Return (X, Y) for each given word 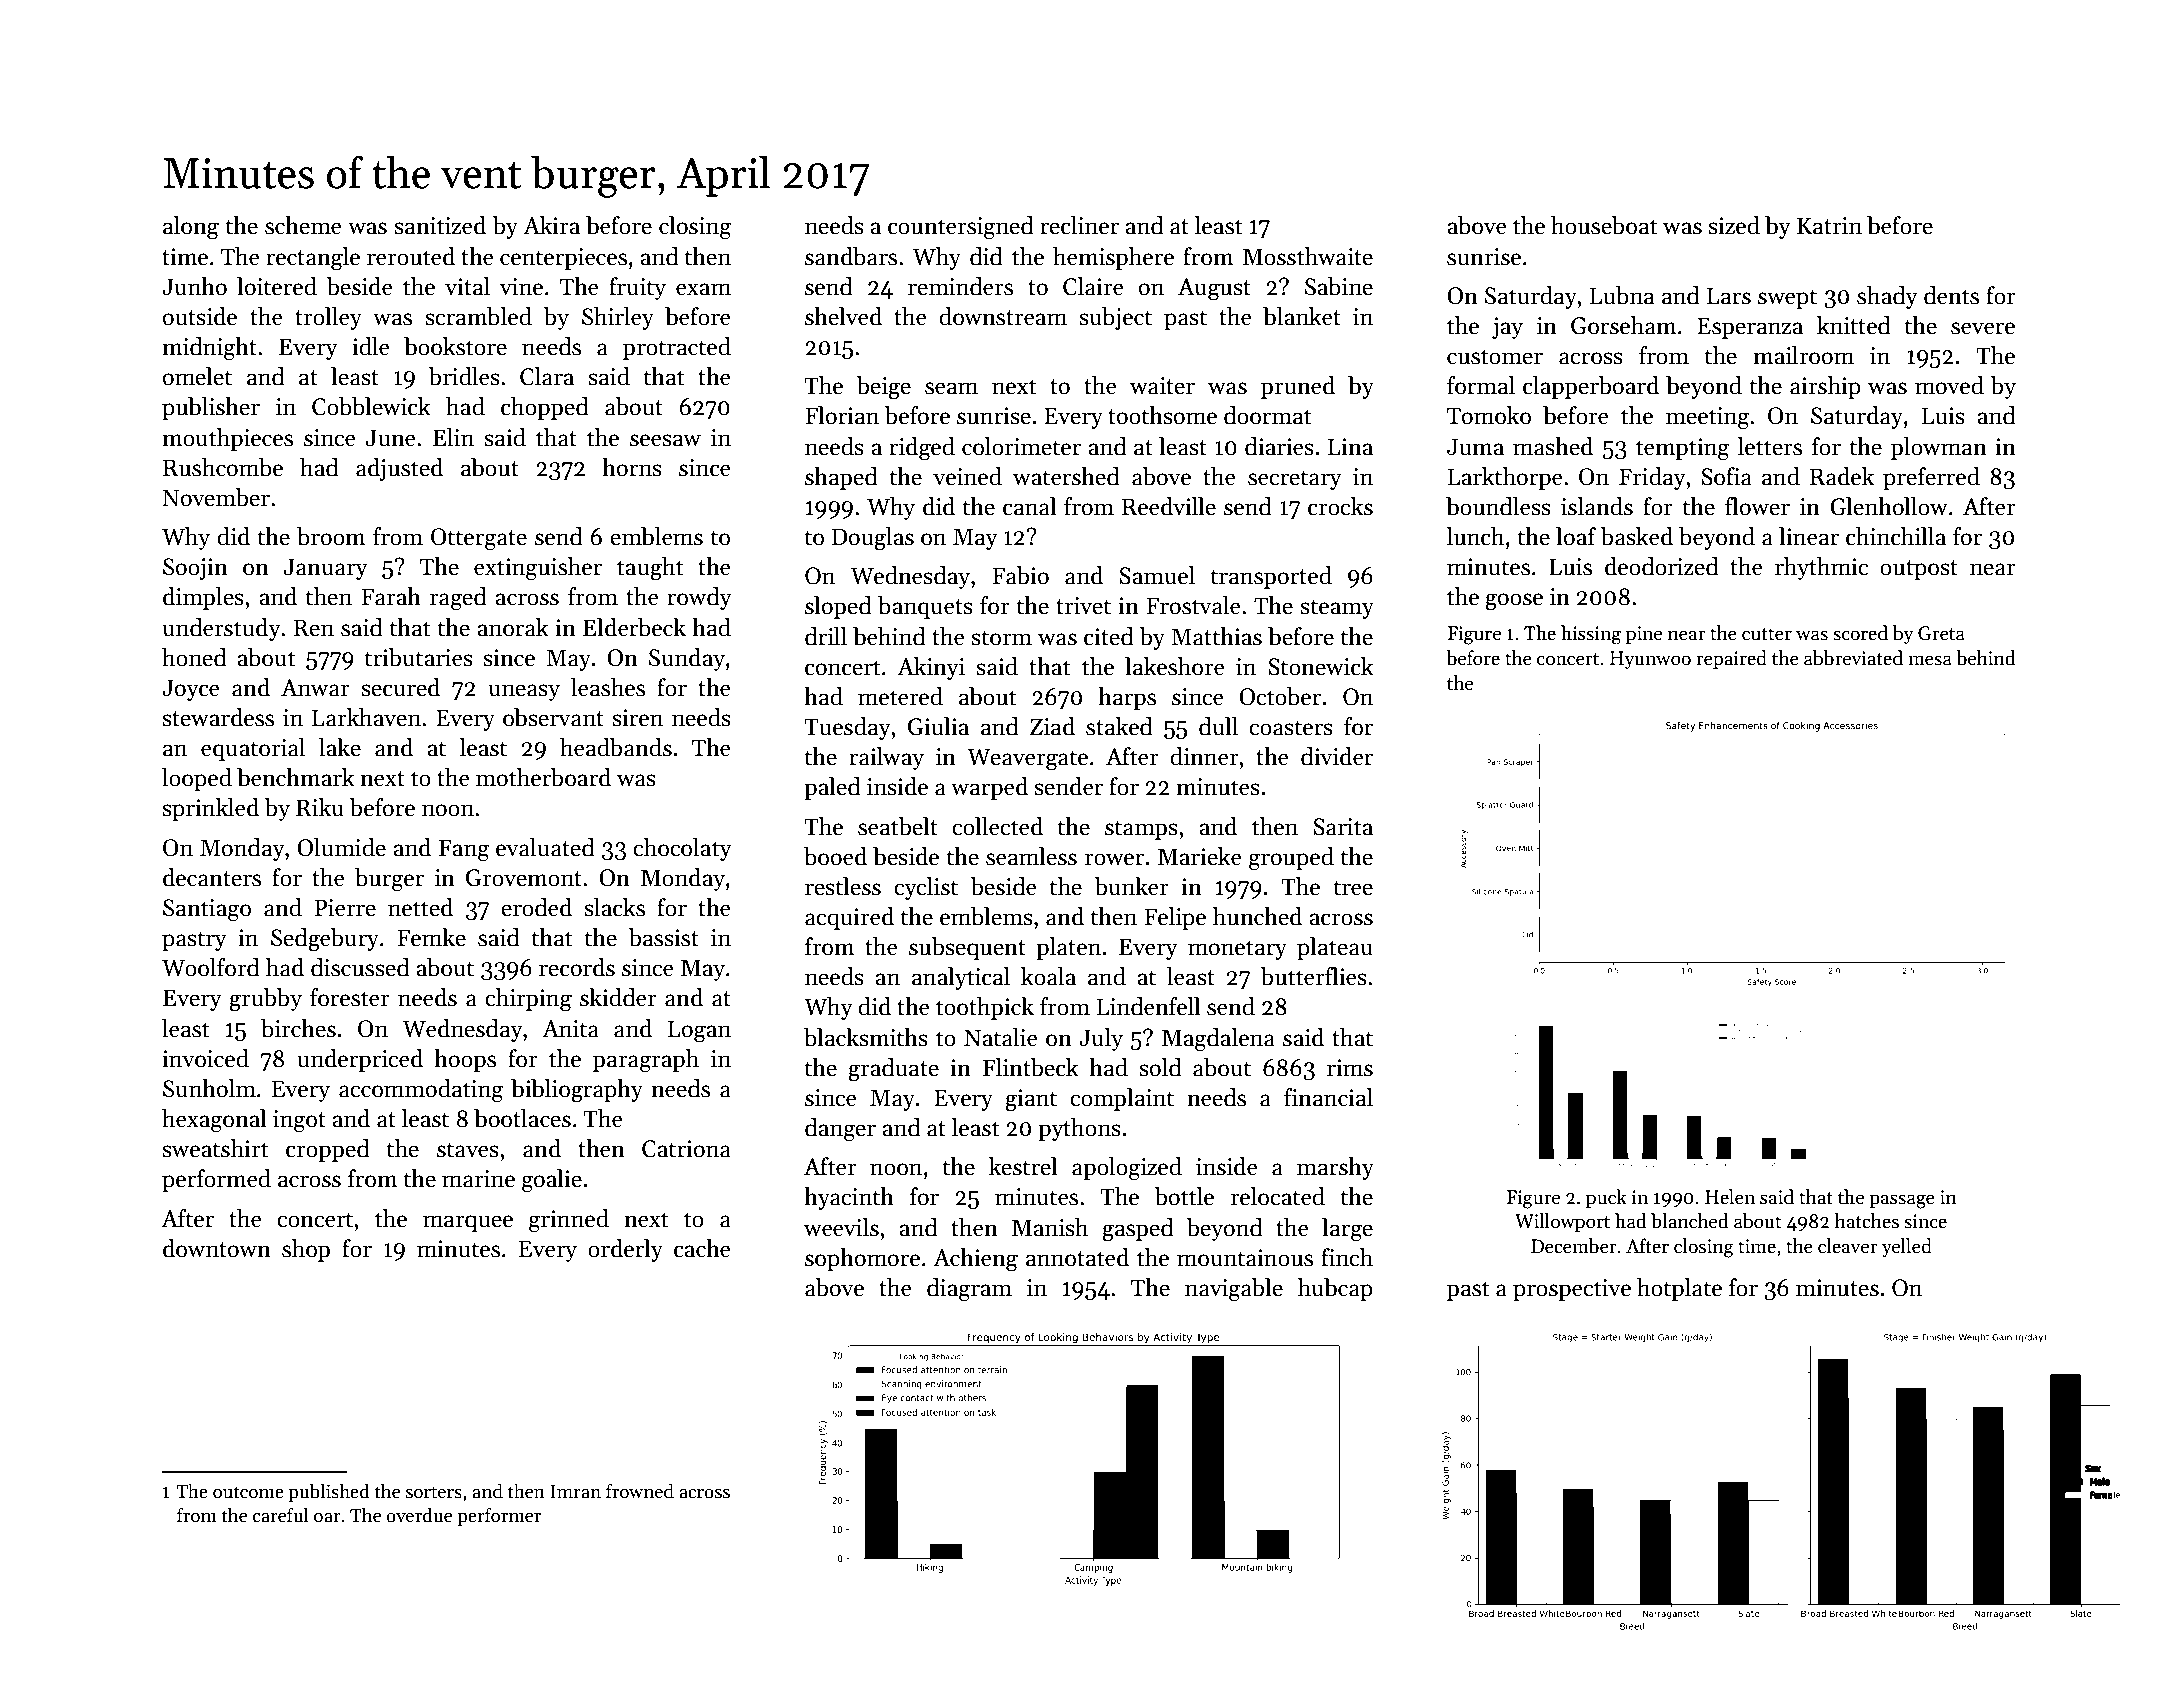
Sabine (1339, 286)
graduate (893, 1070)
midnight (209, 349)
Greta (1941, 633)
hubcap (1335, 1289)
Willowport (1562, 1222)
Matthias (1216, 636)
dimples (203, 598)
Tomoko (1489, 415)
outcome (248, 1492)
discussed (360, 967)
